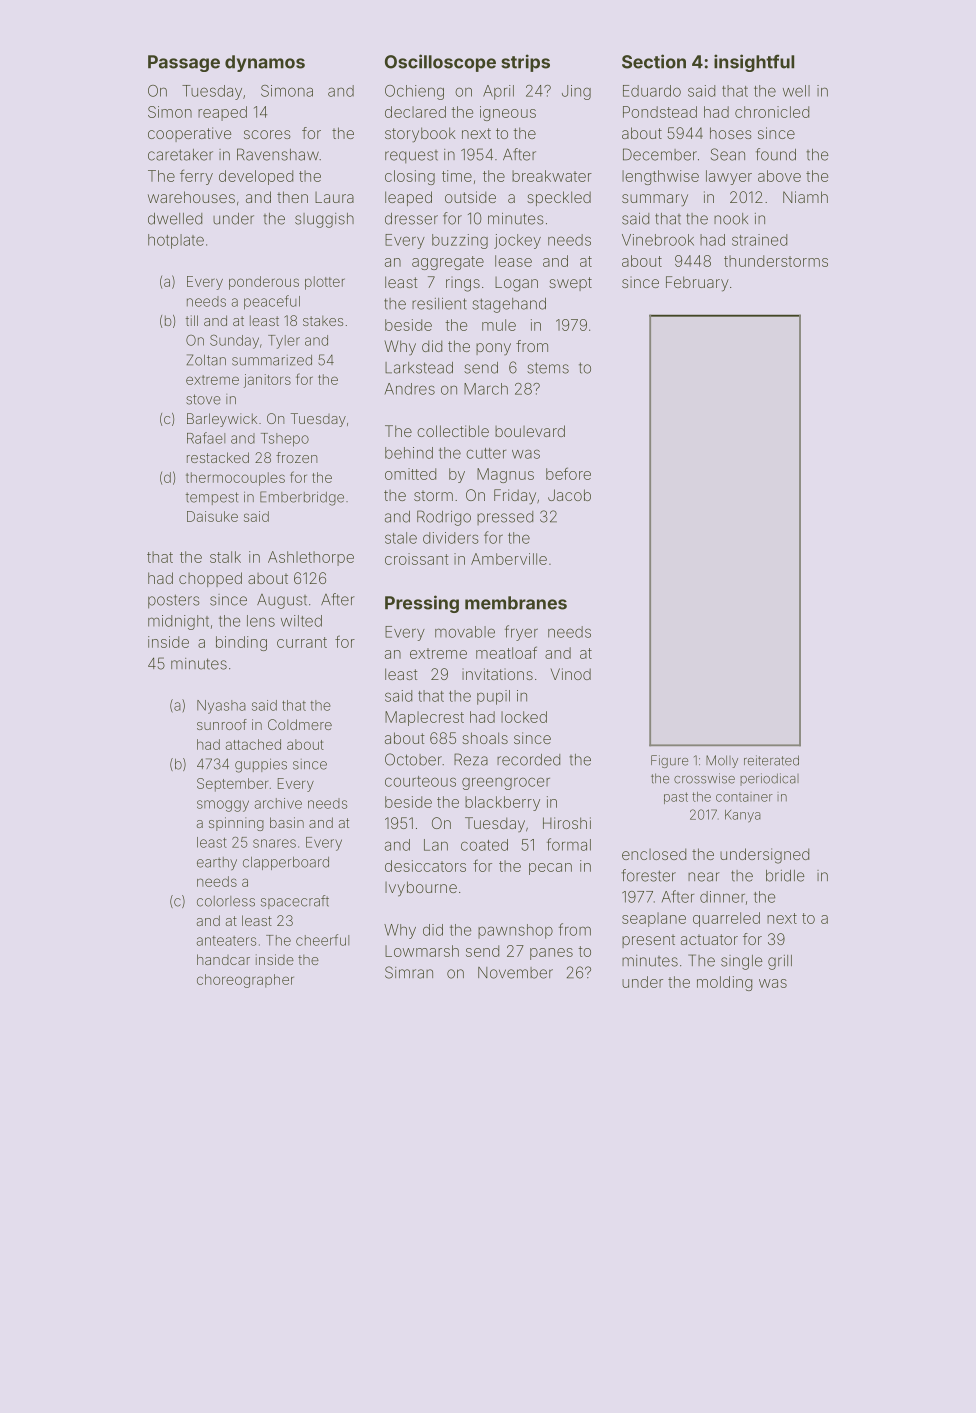 Image resolution: width=976 pixels, height=1413 pixels. Describe the element at coordinates (499, 325) in the screenshot. I see `mule` at that location.
